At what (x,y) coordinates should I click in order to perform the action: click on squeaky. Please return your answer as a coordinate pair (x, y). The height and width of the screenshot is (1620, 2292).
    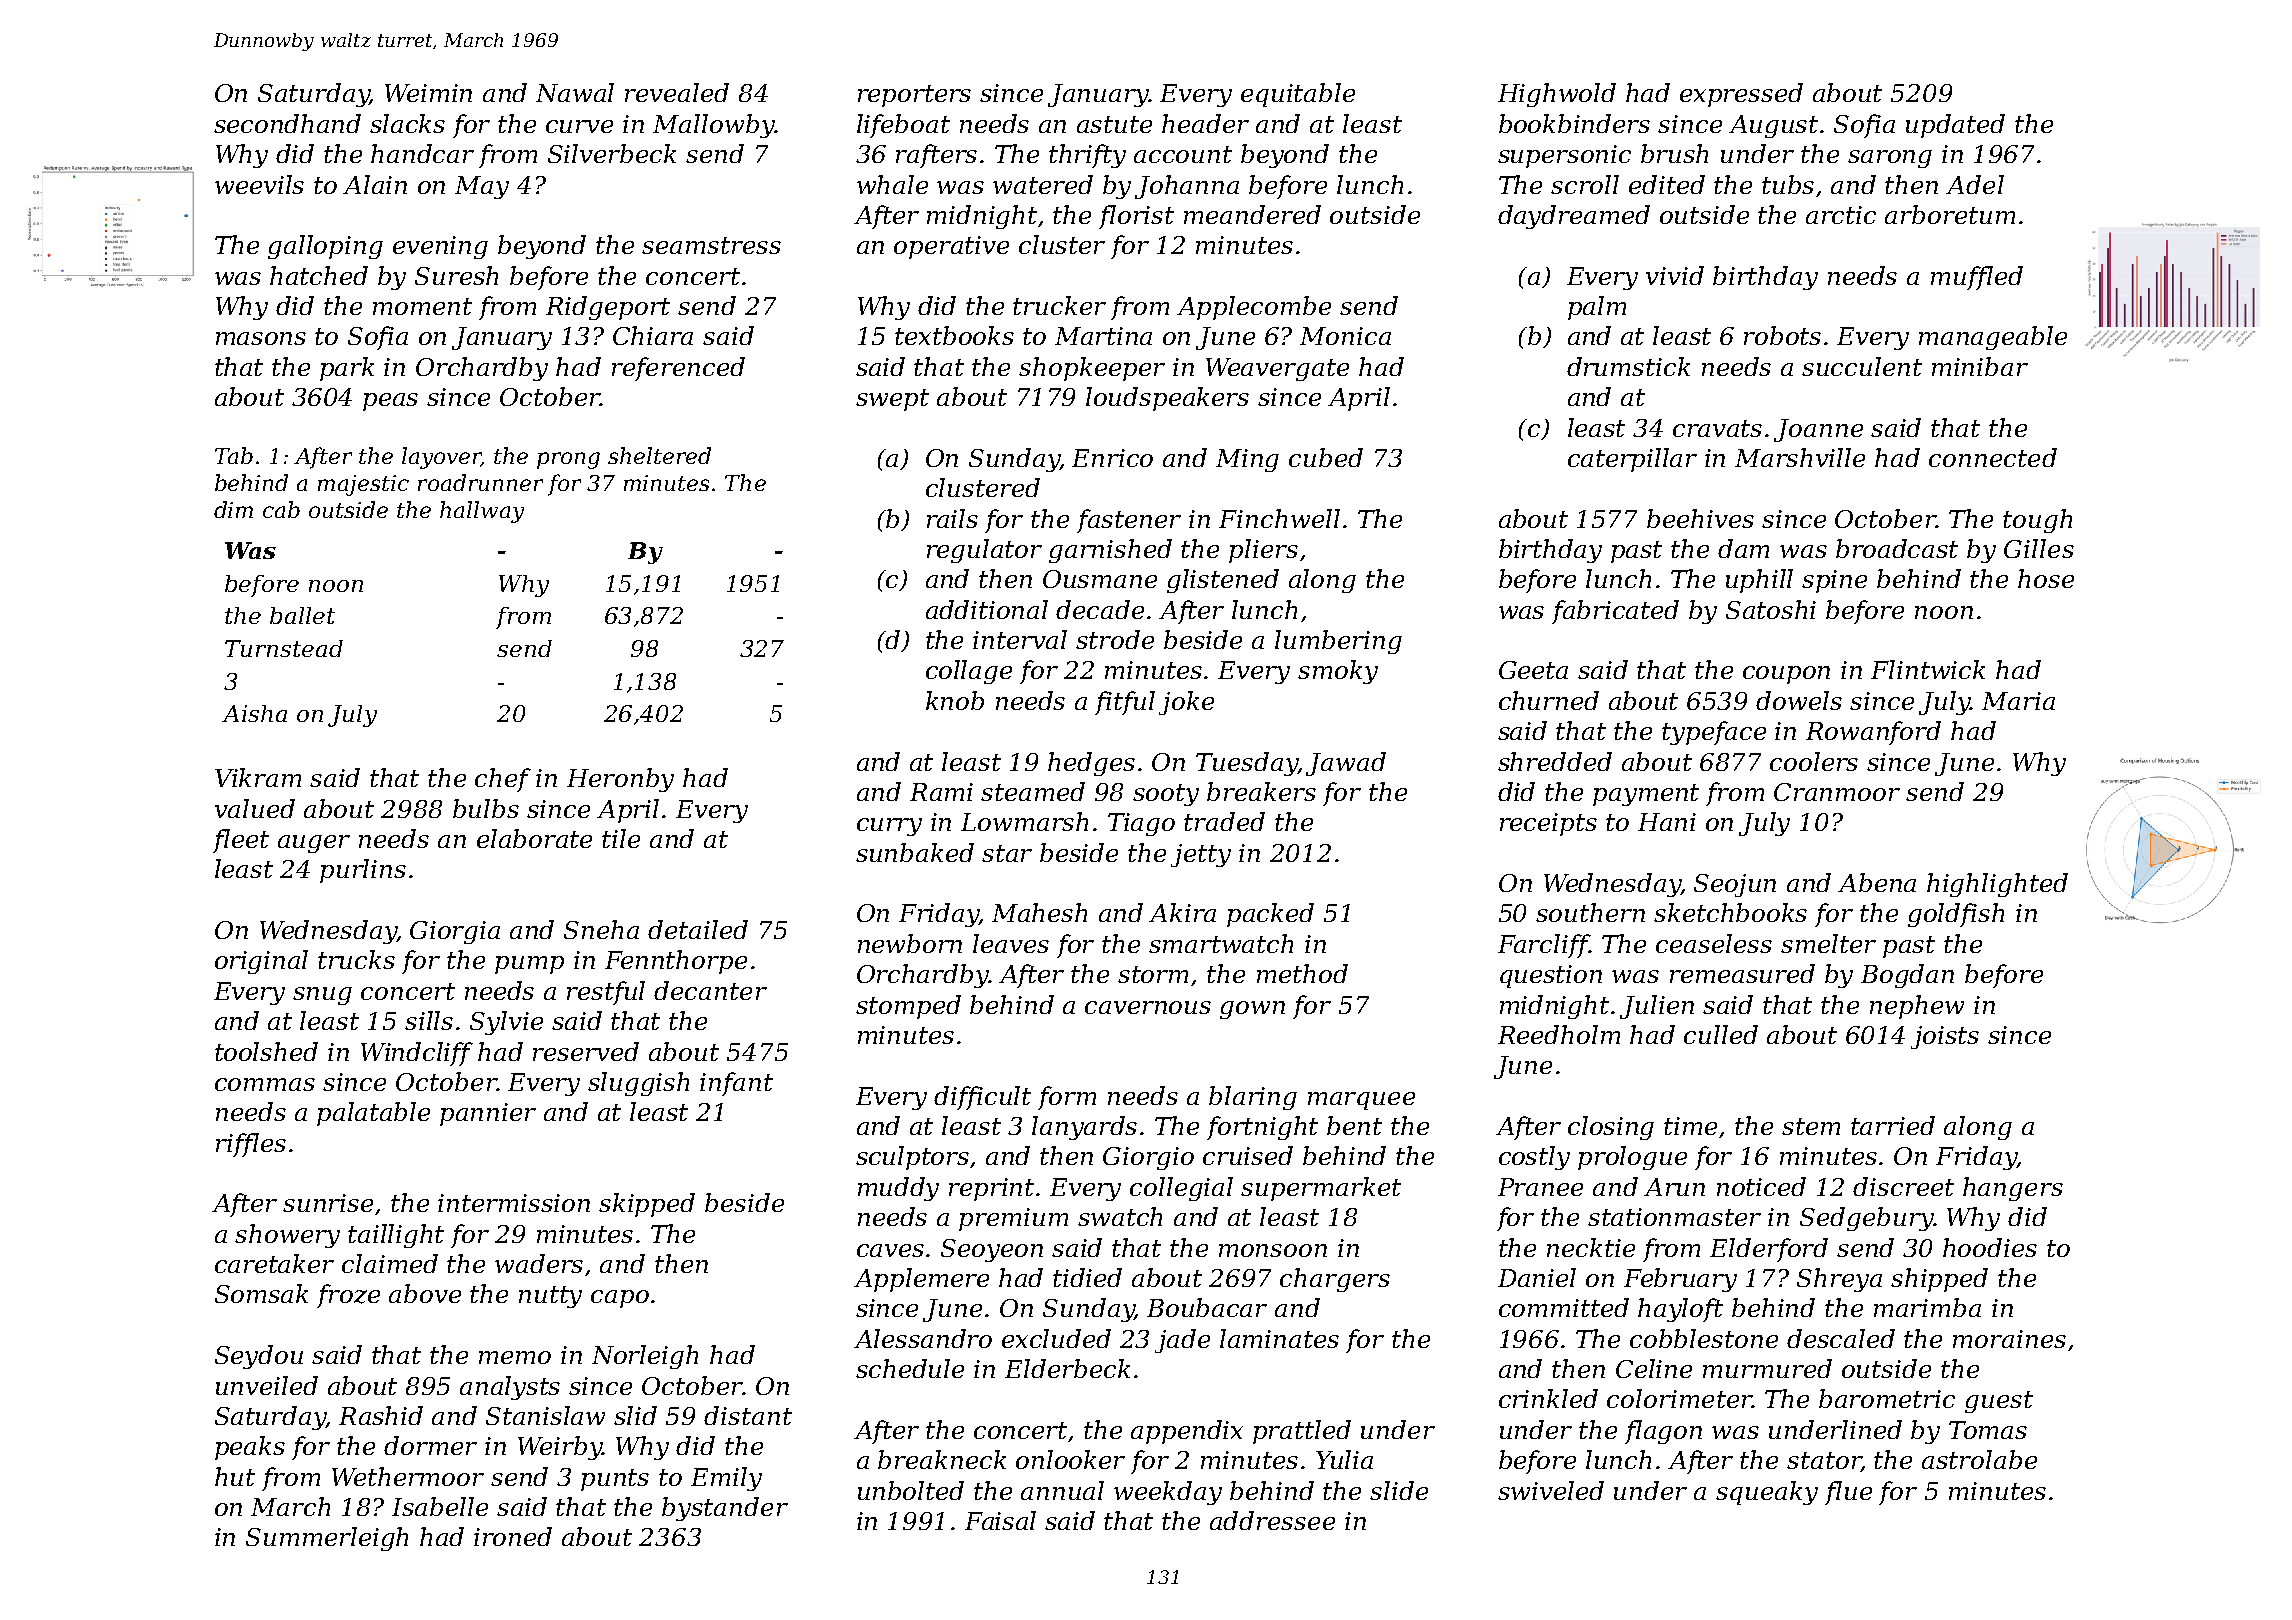
    Looking at the image, I should click on (1767, 1493).
